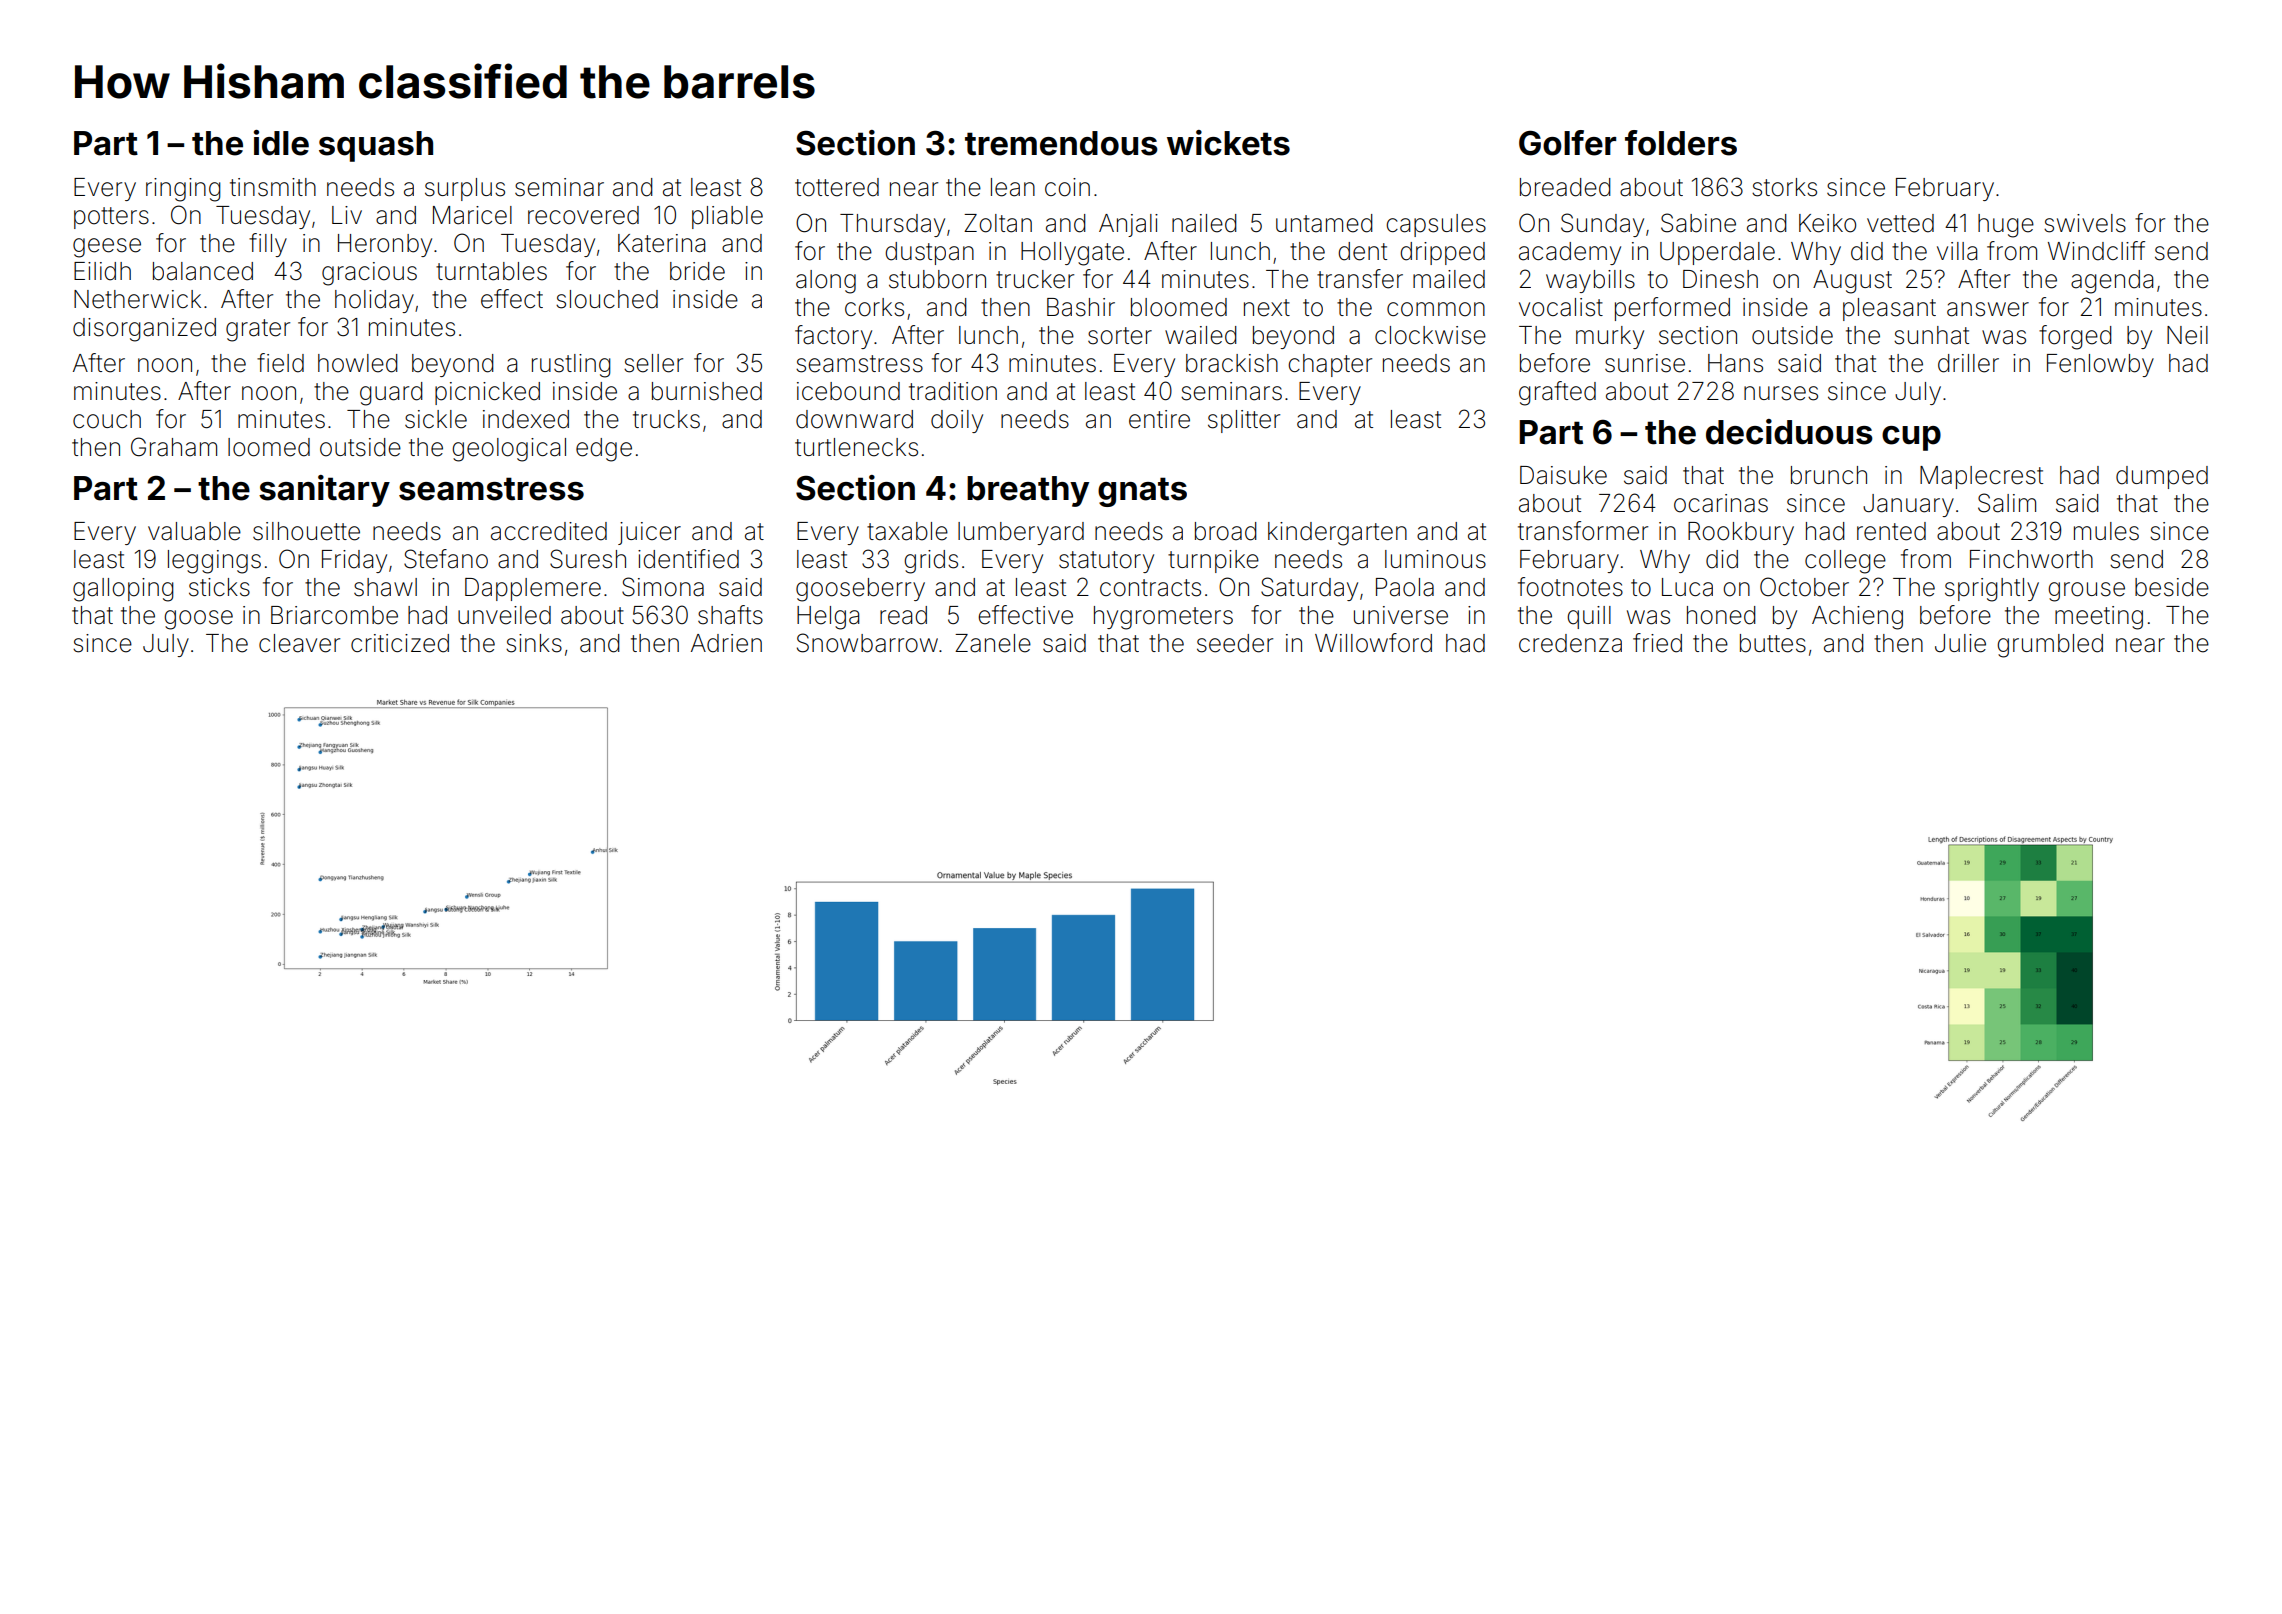 The width and height of the screenshot is (2282, 1614). What do you see at coordinates (1061, 143) in the screenshot?
I see `tremendous` at bounding box center [1061, 143].
